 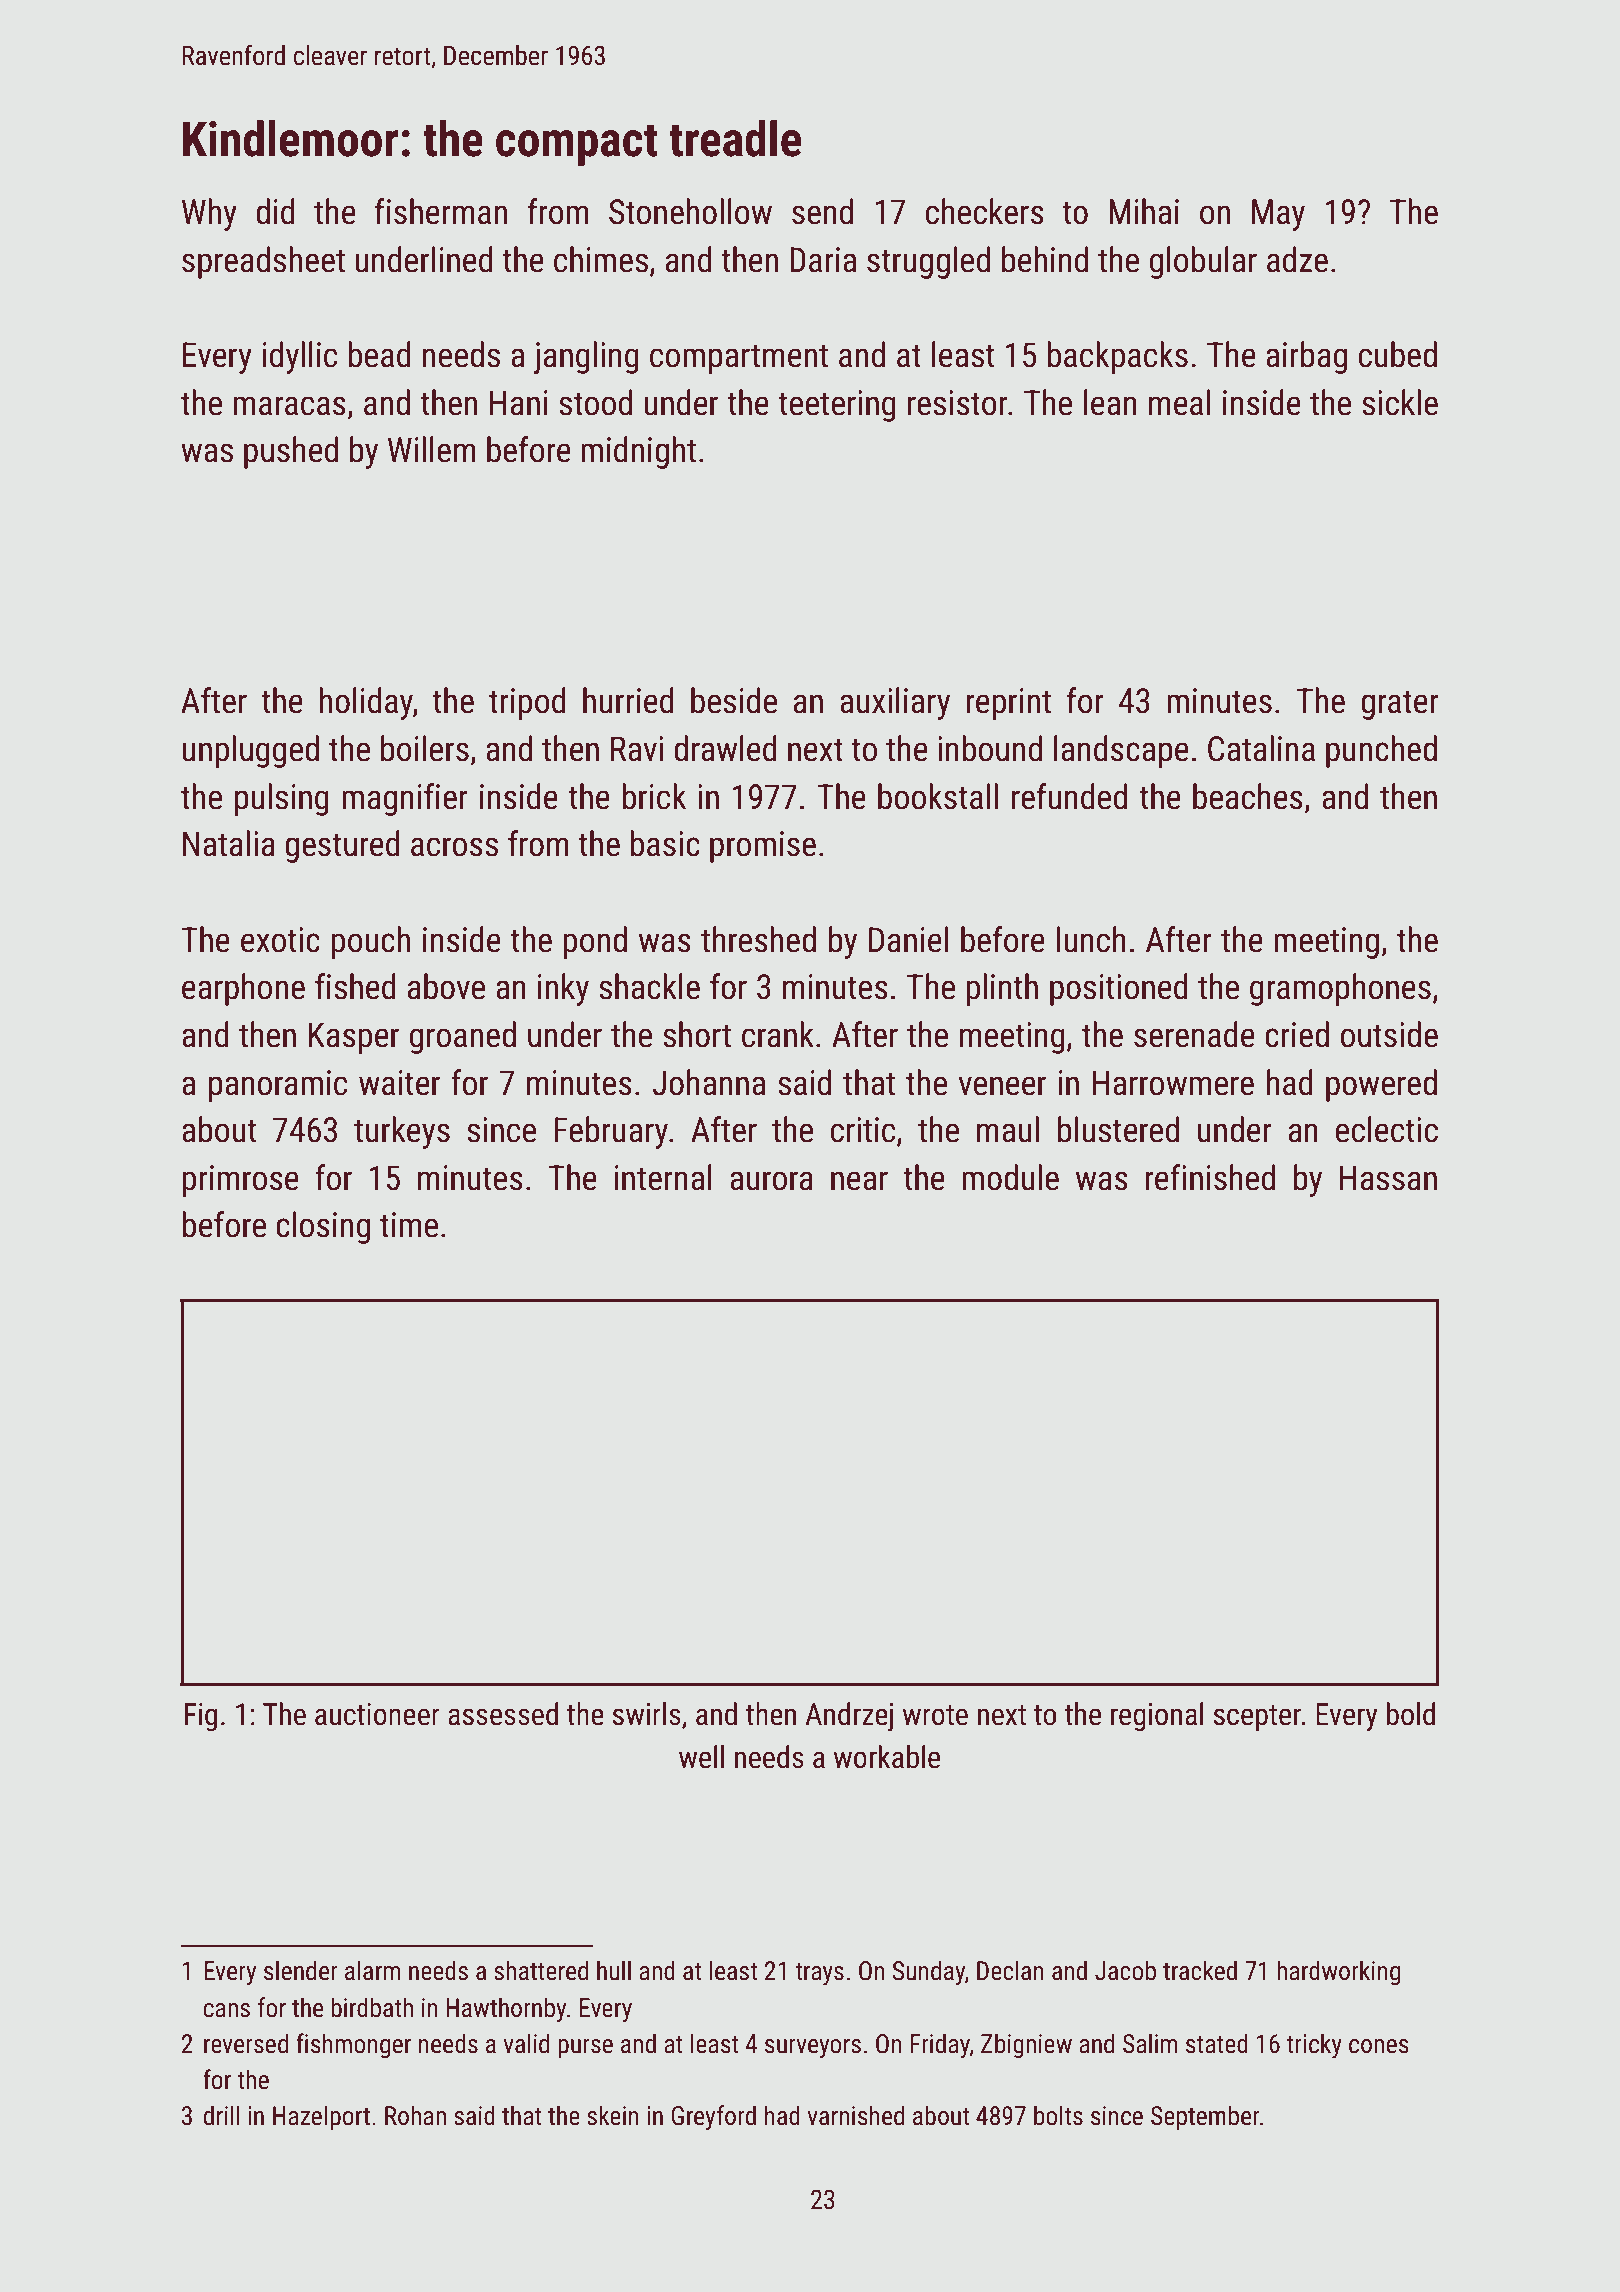 I want to click on did, so click(x=275, y=211).
